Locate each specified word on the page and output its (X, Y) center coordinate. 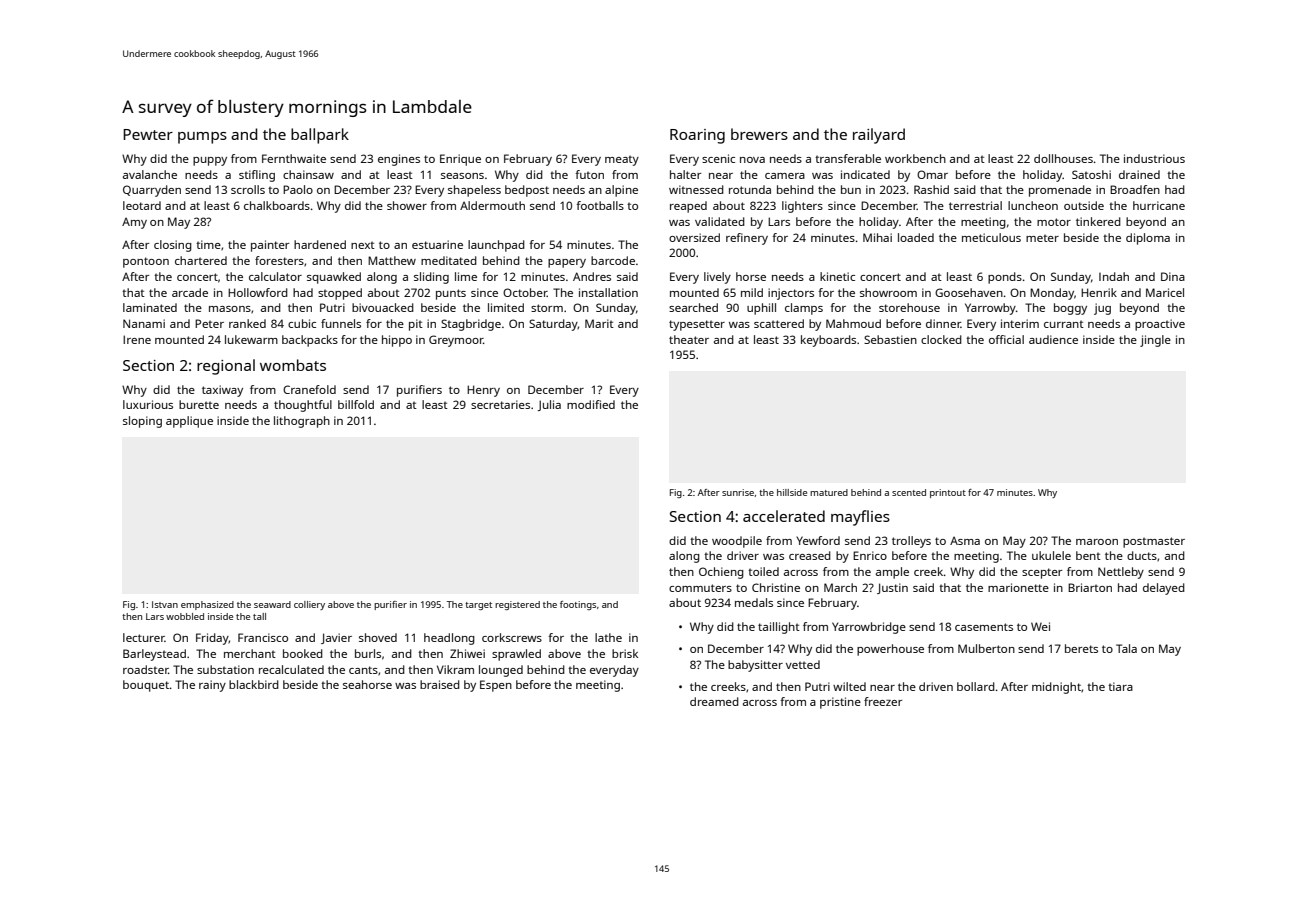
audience (1053, 339)
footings (578, 605)
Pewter (148, 134)
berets (1081, 648)
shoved (378, 637)
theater (689, 339)
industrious (1154, 158)
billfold (356, 404)
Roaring (697, 136)
